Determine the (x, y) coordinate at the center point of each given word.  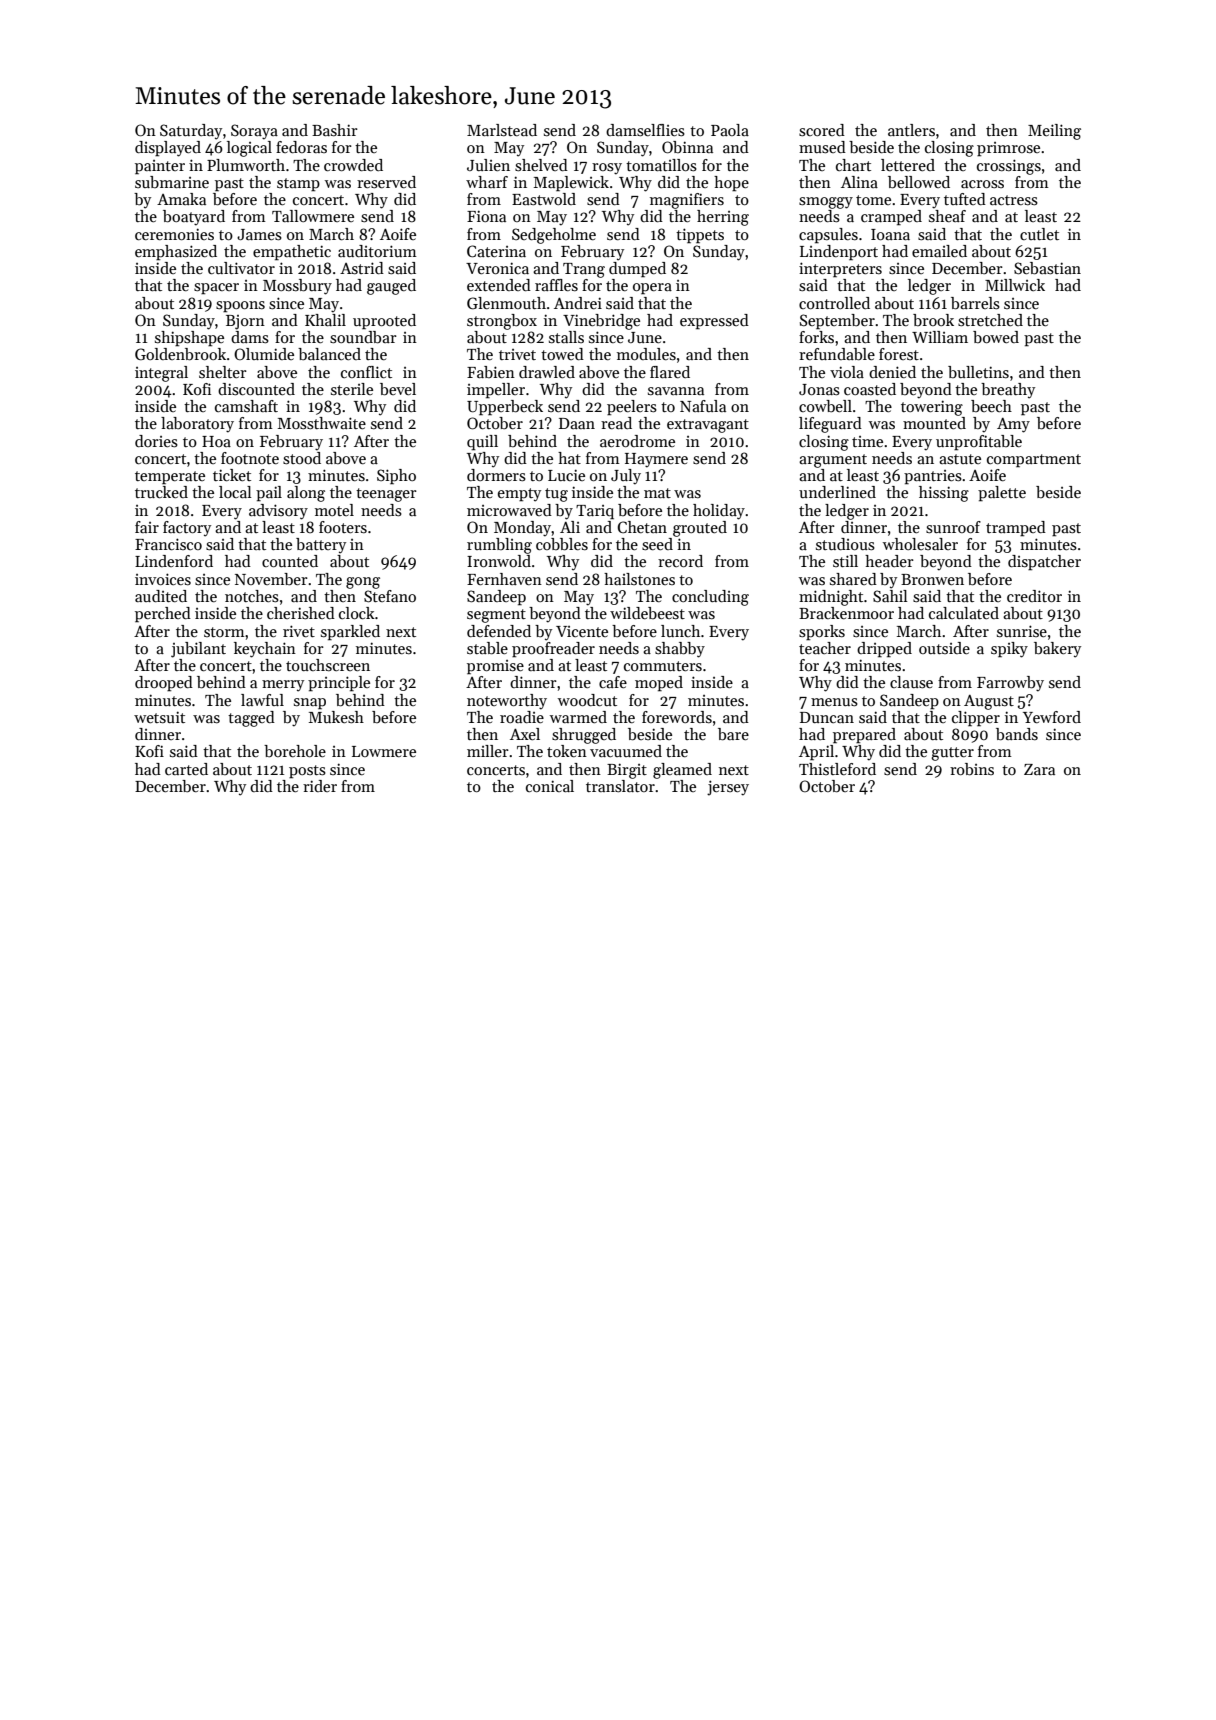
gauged (391, 287)
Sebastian (1047, 268)
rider (320, 786)
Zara (1039, 769)
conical (550, 786)
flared (670, 372)
